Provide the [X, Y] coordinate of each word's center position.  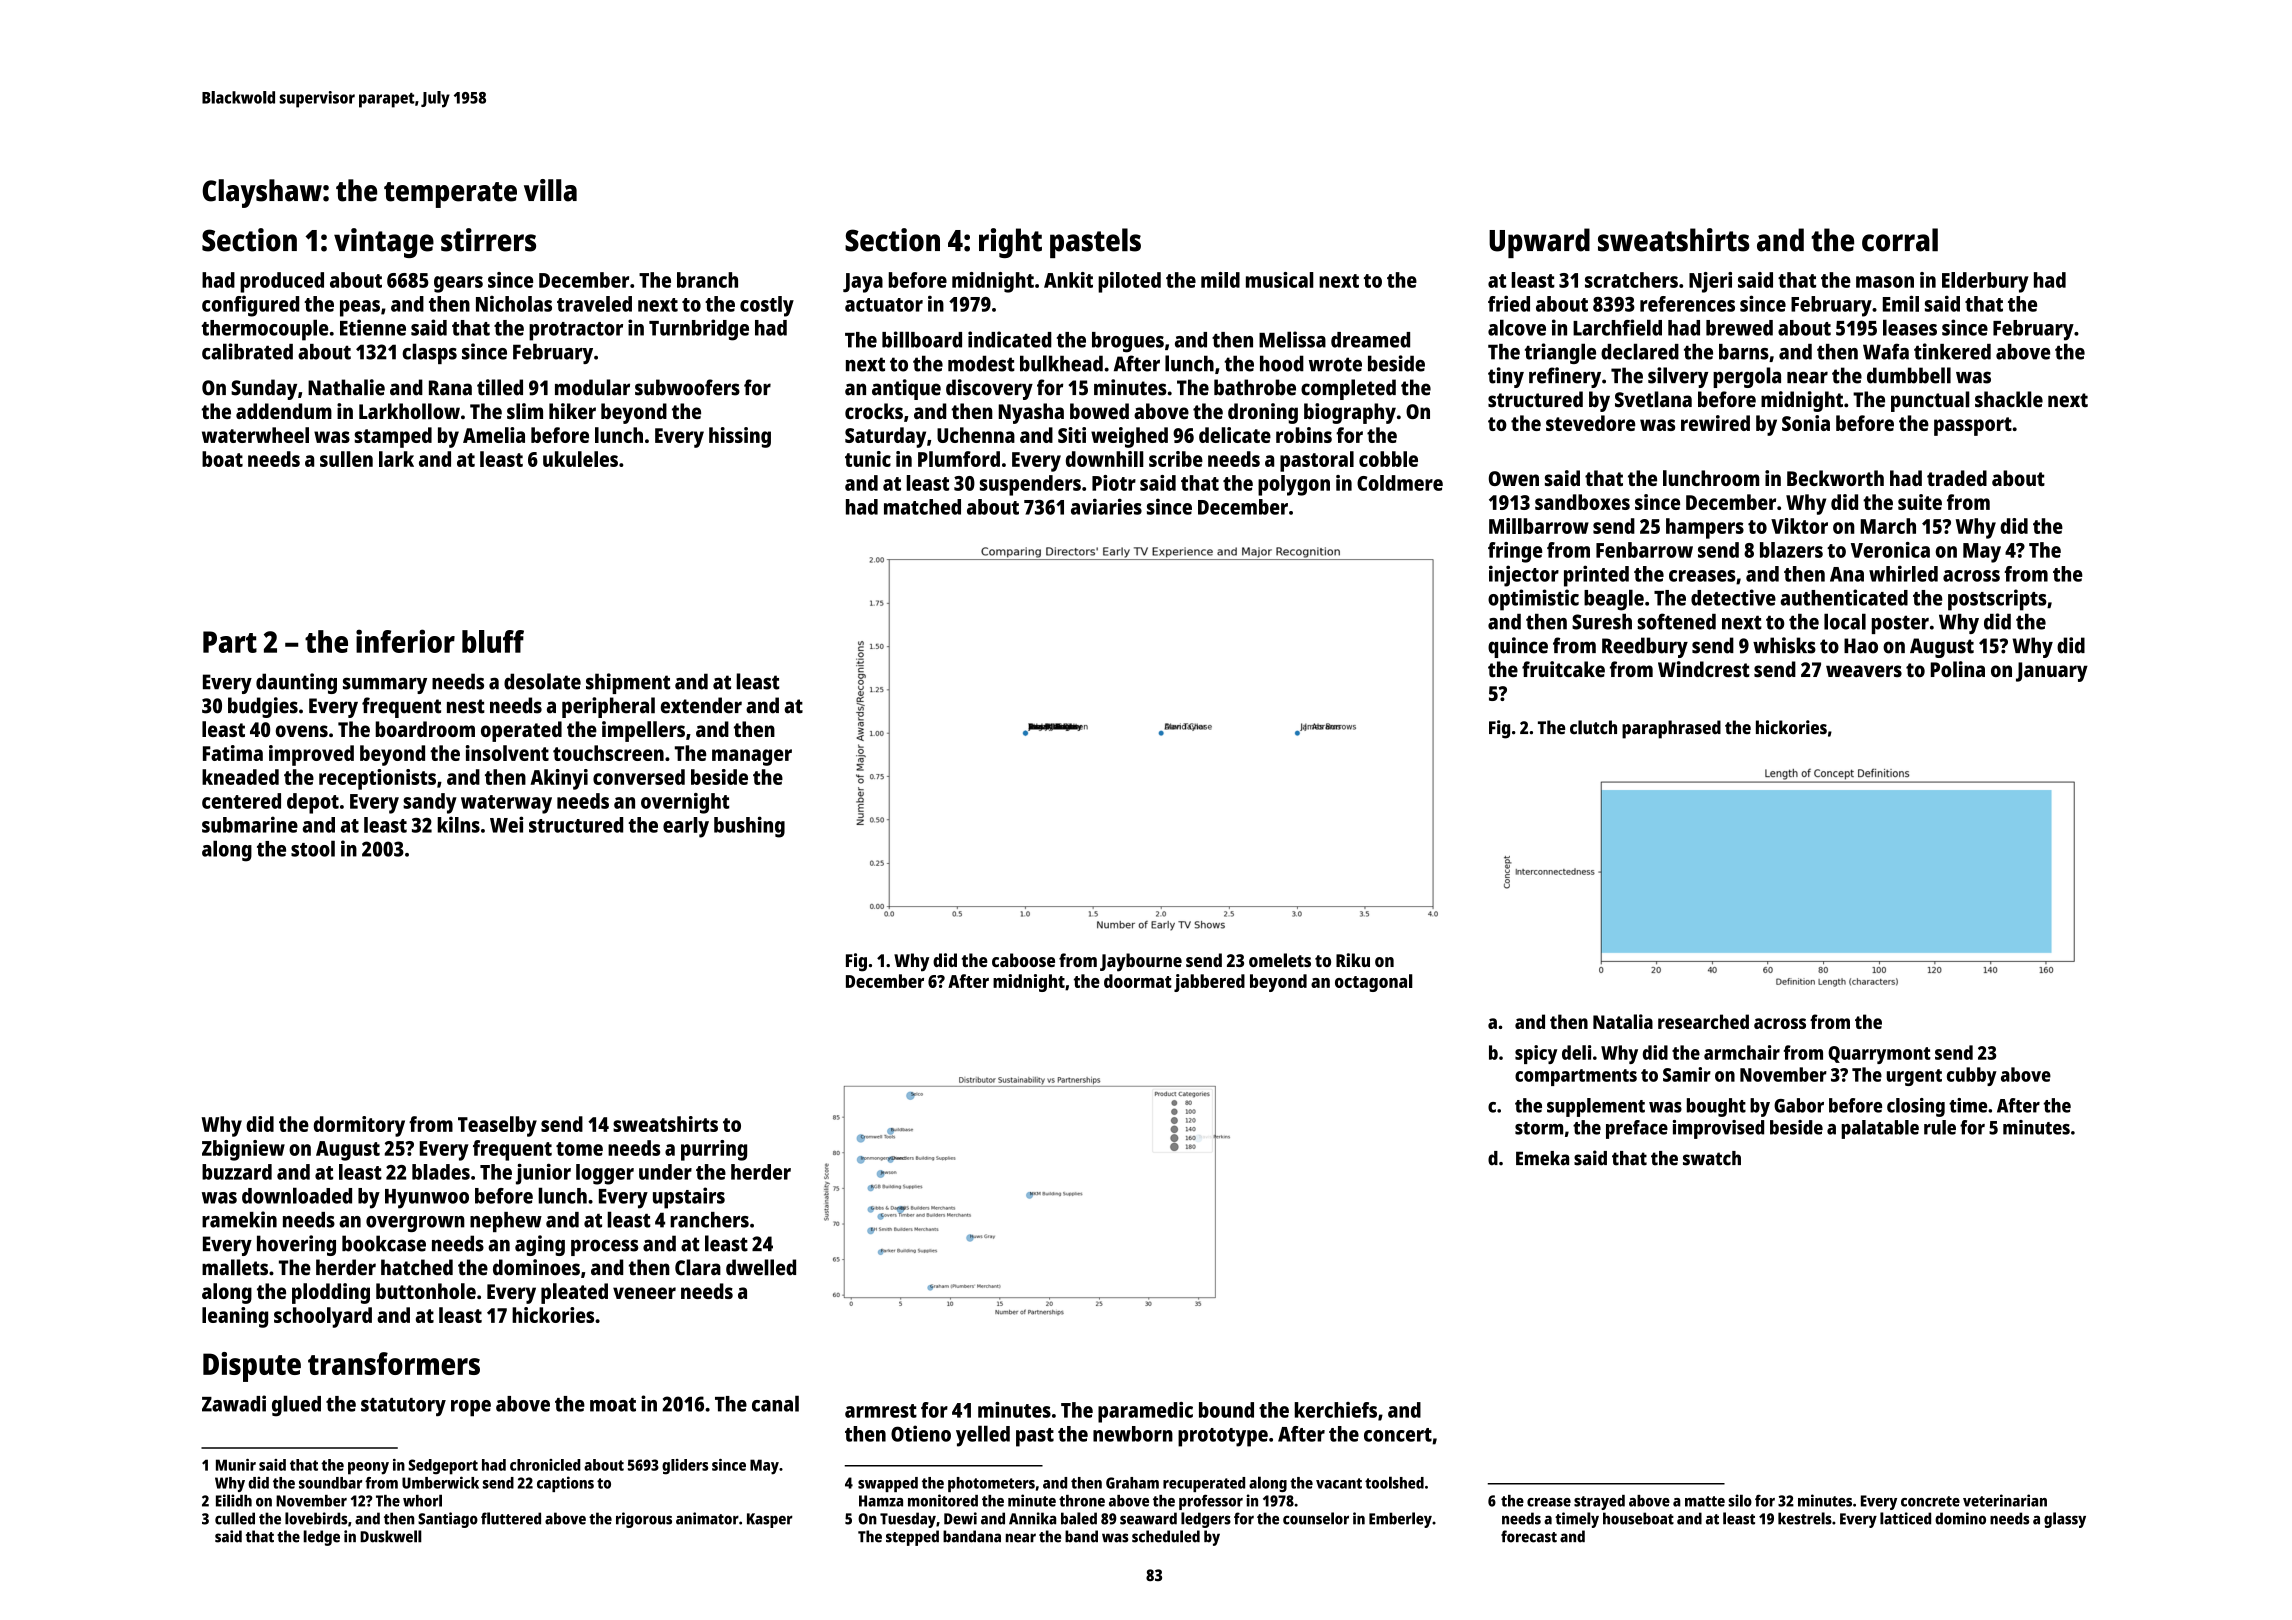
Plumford [959, 459]
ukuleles [580, 459]
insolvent [507, 753]
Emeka [1542, 1158]
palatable [1880, 1129]
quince [1518, 647]
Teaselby [497, 1126]
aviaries [1106, 506]
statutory [403, 1407]
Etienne [373, 327]
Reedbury [1645, 647]
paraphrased [1671, 729]
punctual [1930, 401]
